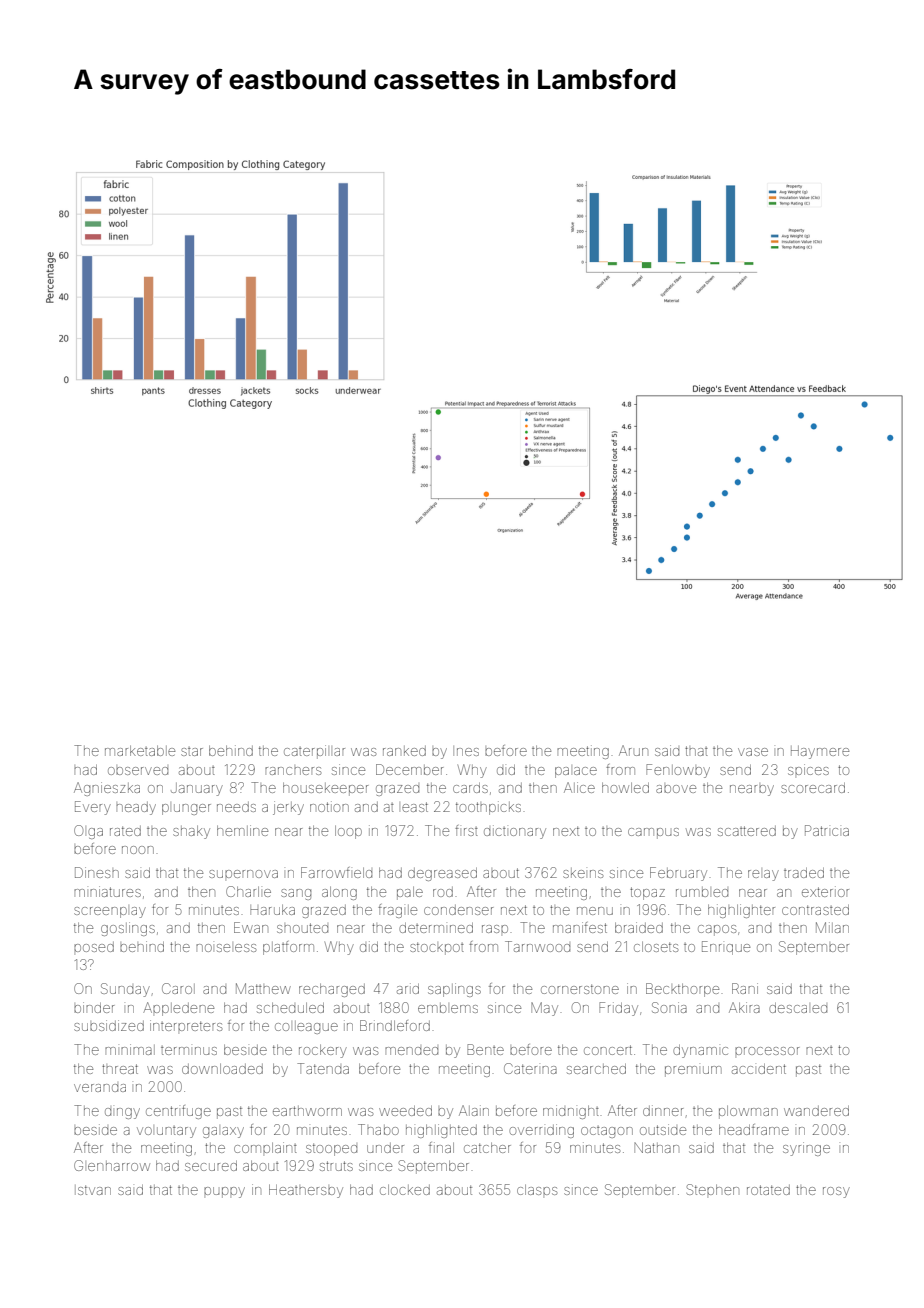  What do you see at coordinates (808, 769) in the screenshot?
I see `spices` at bounding box center [808, 769].
